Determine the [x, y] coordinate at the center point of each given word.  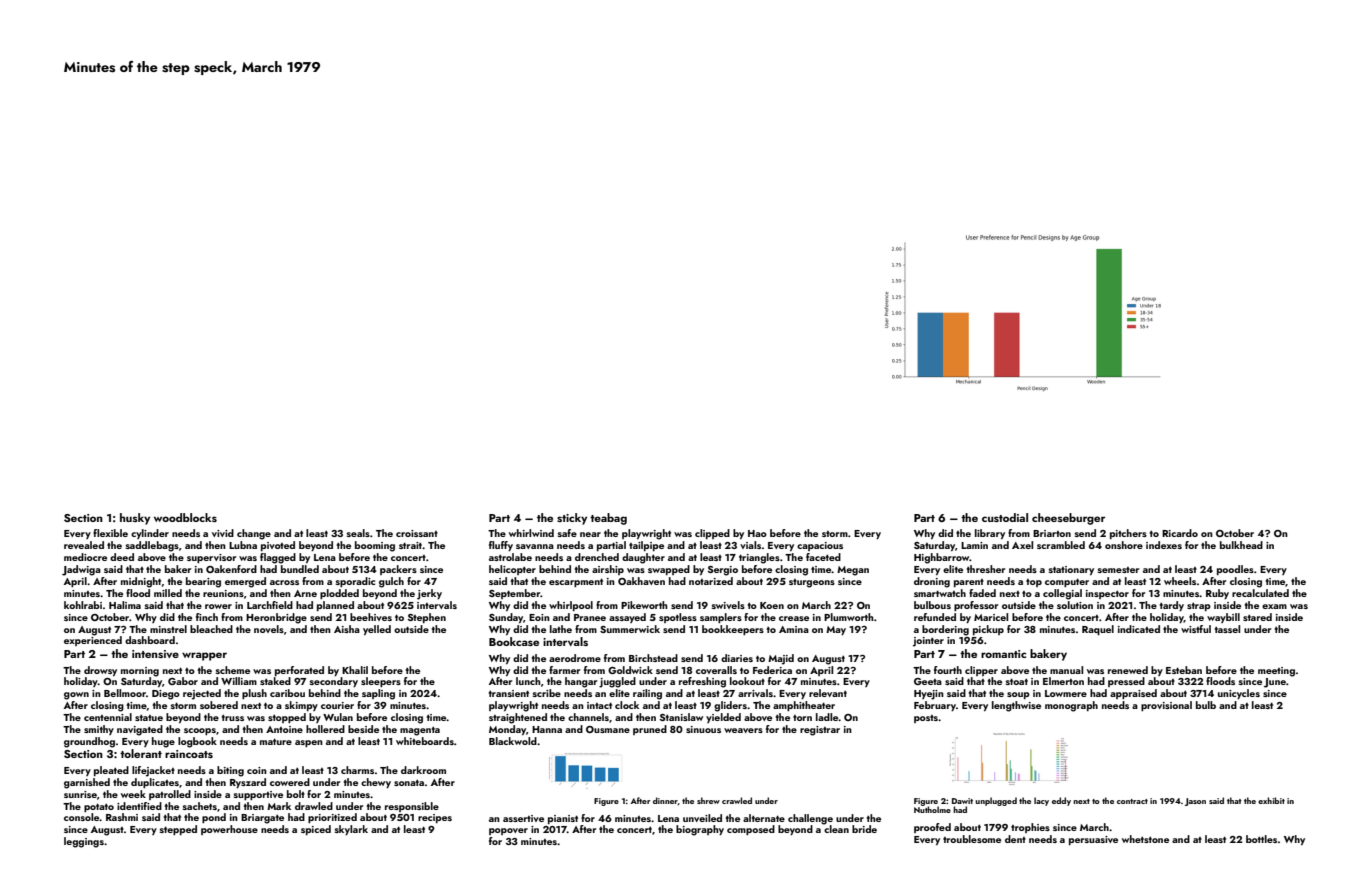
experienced [93, 641]
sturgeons [812, 583]
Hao [757, 533]
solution [1075, 605]
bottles [1261, 839]
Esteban [1184, 670]
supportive [258, 795]
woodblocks [185, 517]
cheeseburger [1068, 519]
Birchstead [653, 658]
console [82, 817]
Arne [305, 593]
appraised [1133, 694]
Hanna [547, 729]
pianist [563, 819]
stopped [287, 718]
